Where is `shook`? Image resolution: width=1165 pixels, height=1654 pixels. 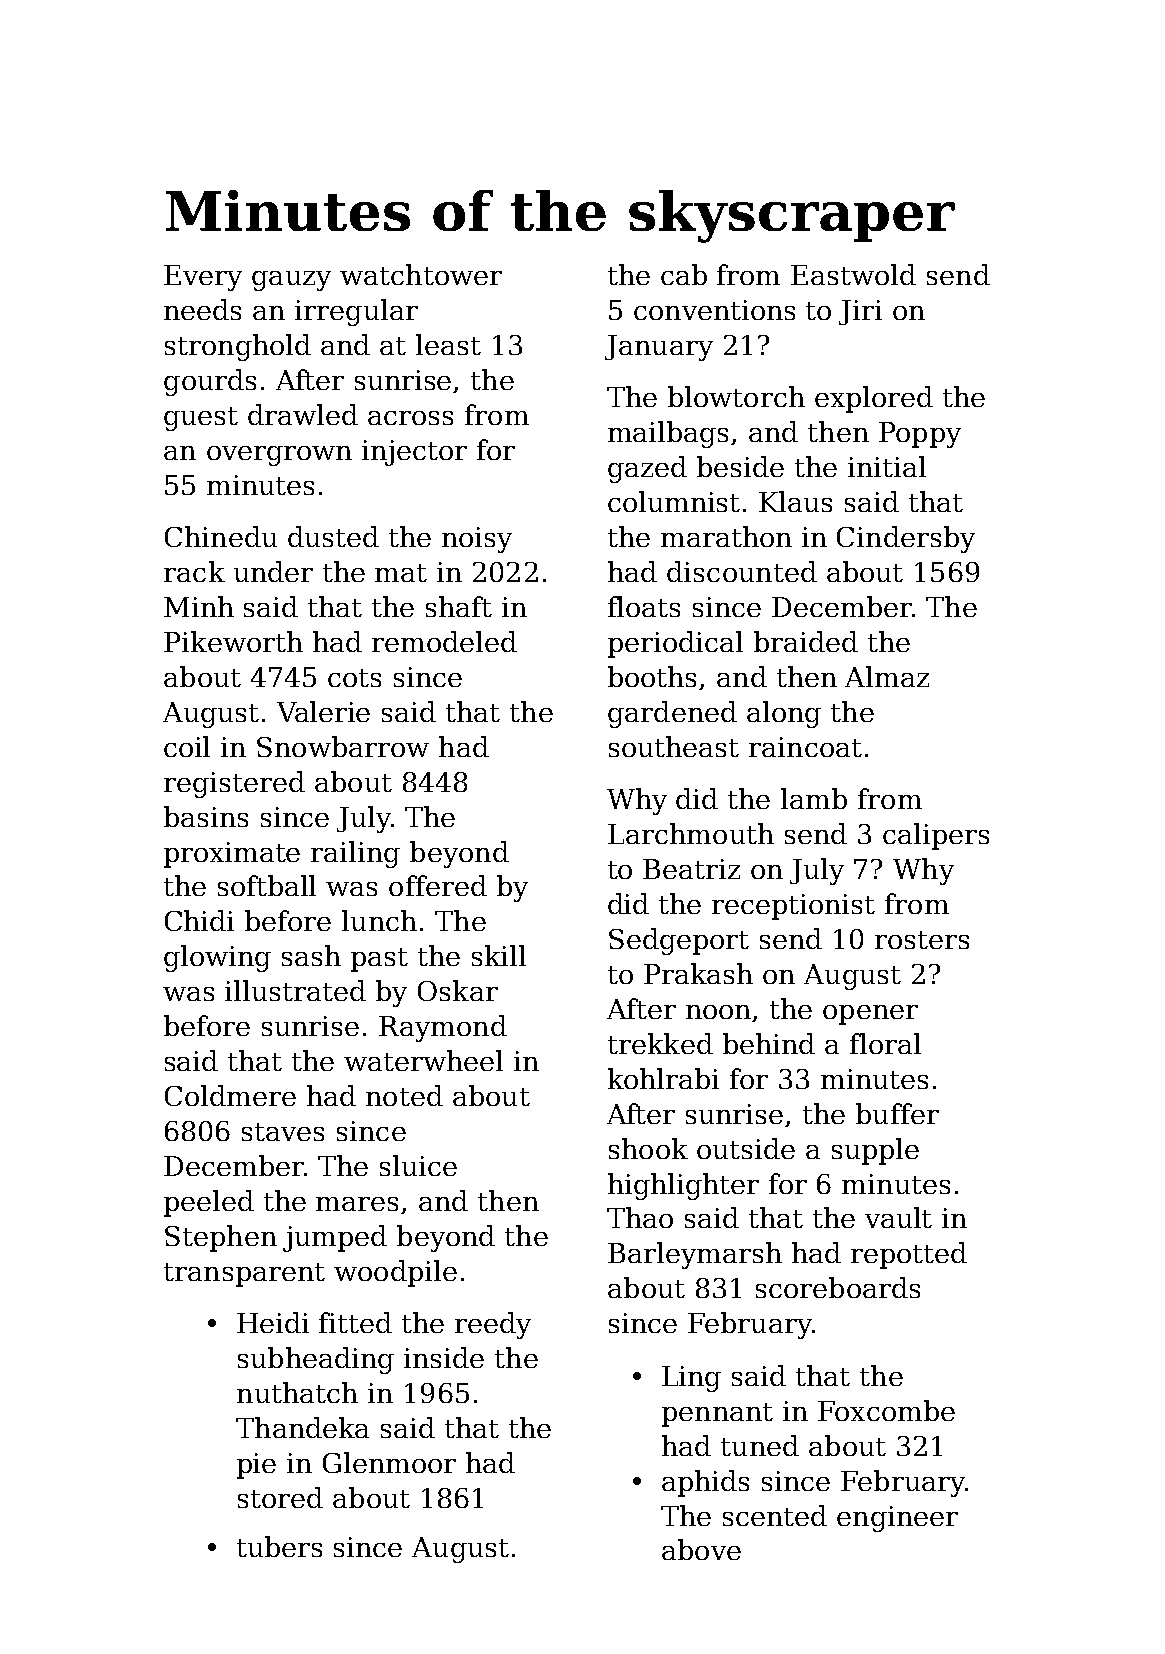 shook is located at coordinates (648, 1148).
